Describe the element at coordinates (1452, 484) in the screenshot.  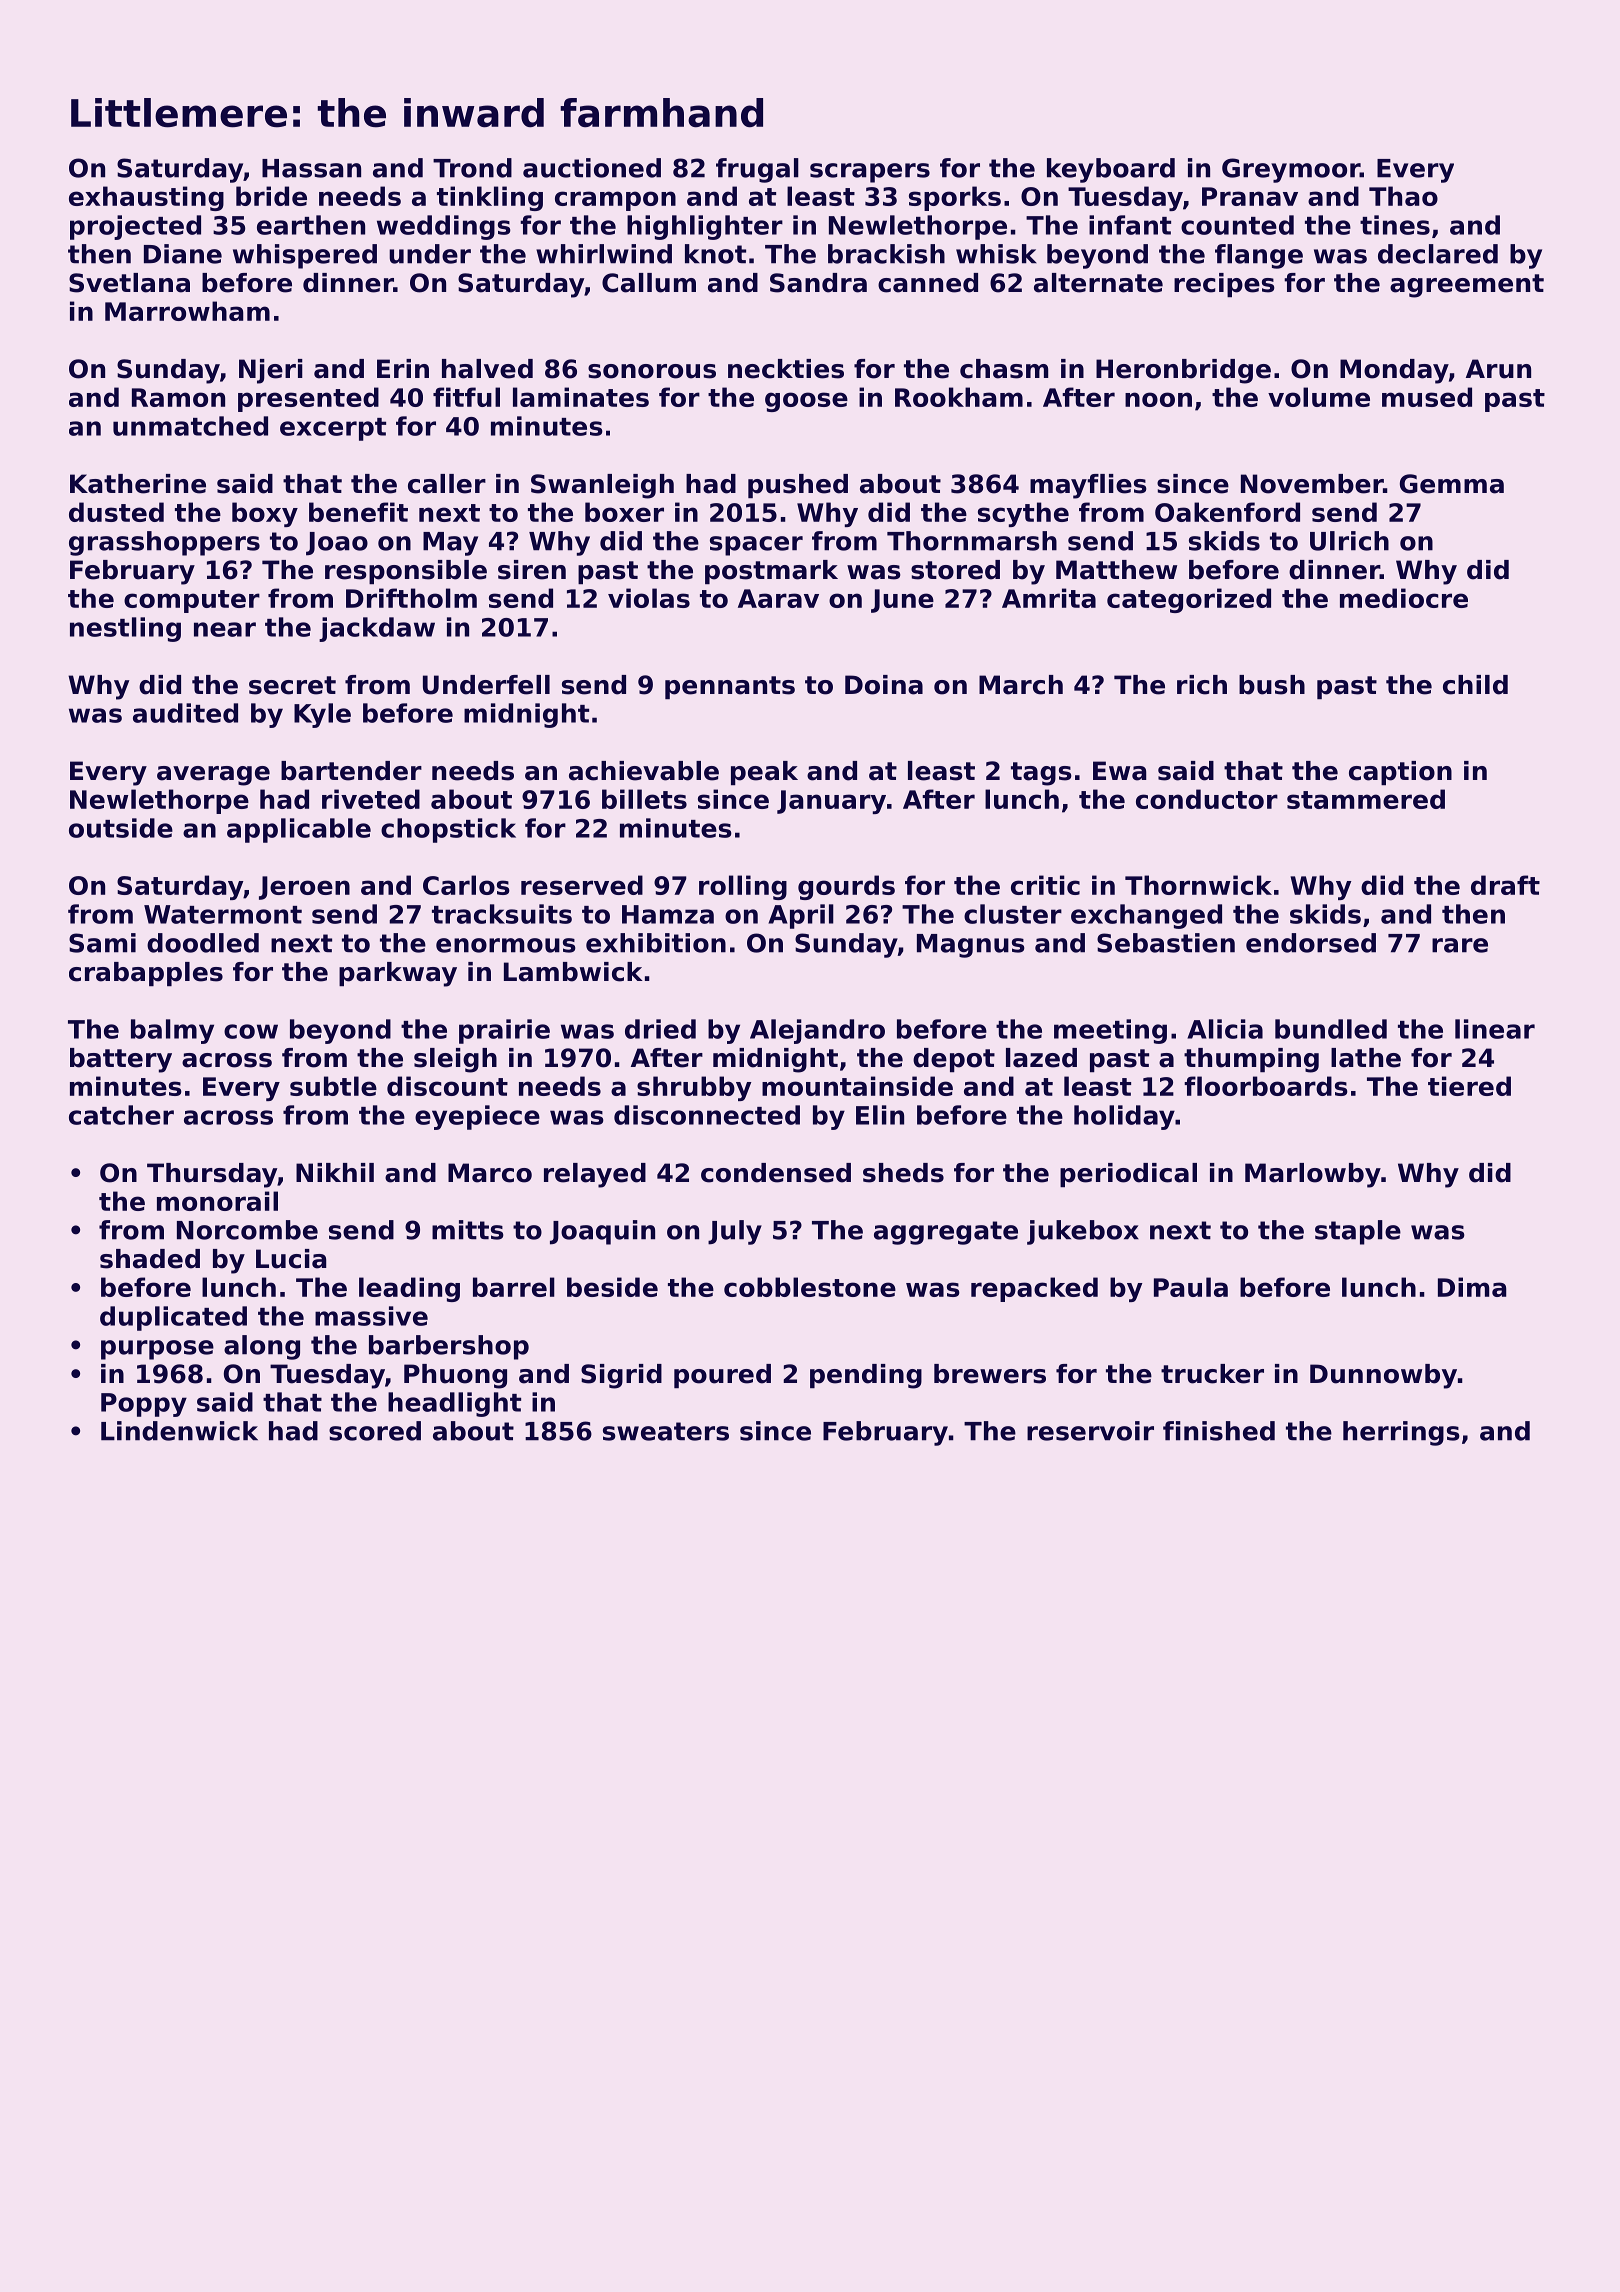
I see `Gemma` at that location.
